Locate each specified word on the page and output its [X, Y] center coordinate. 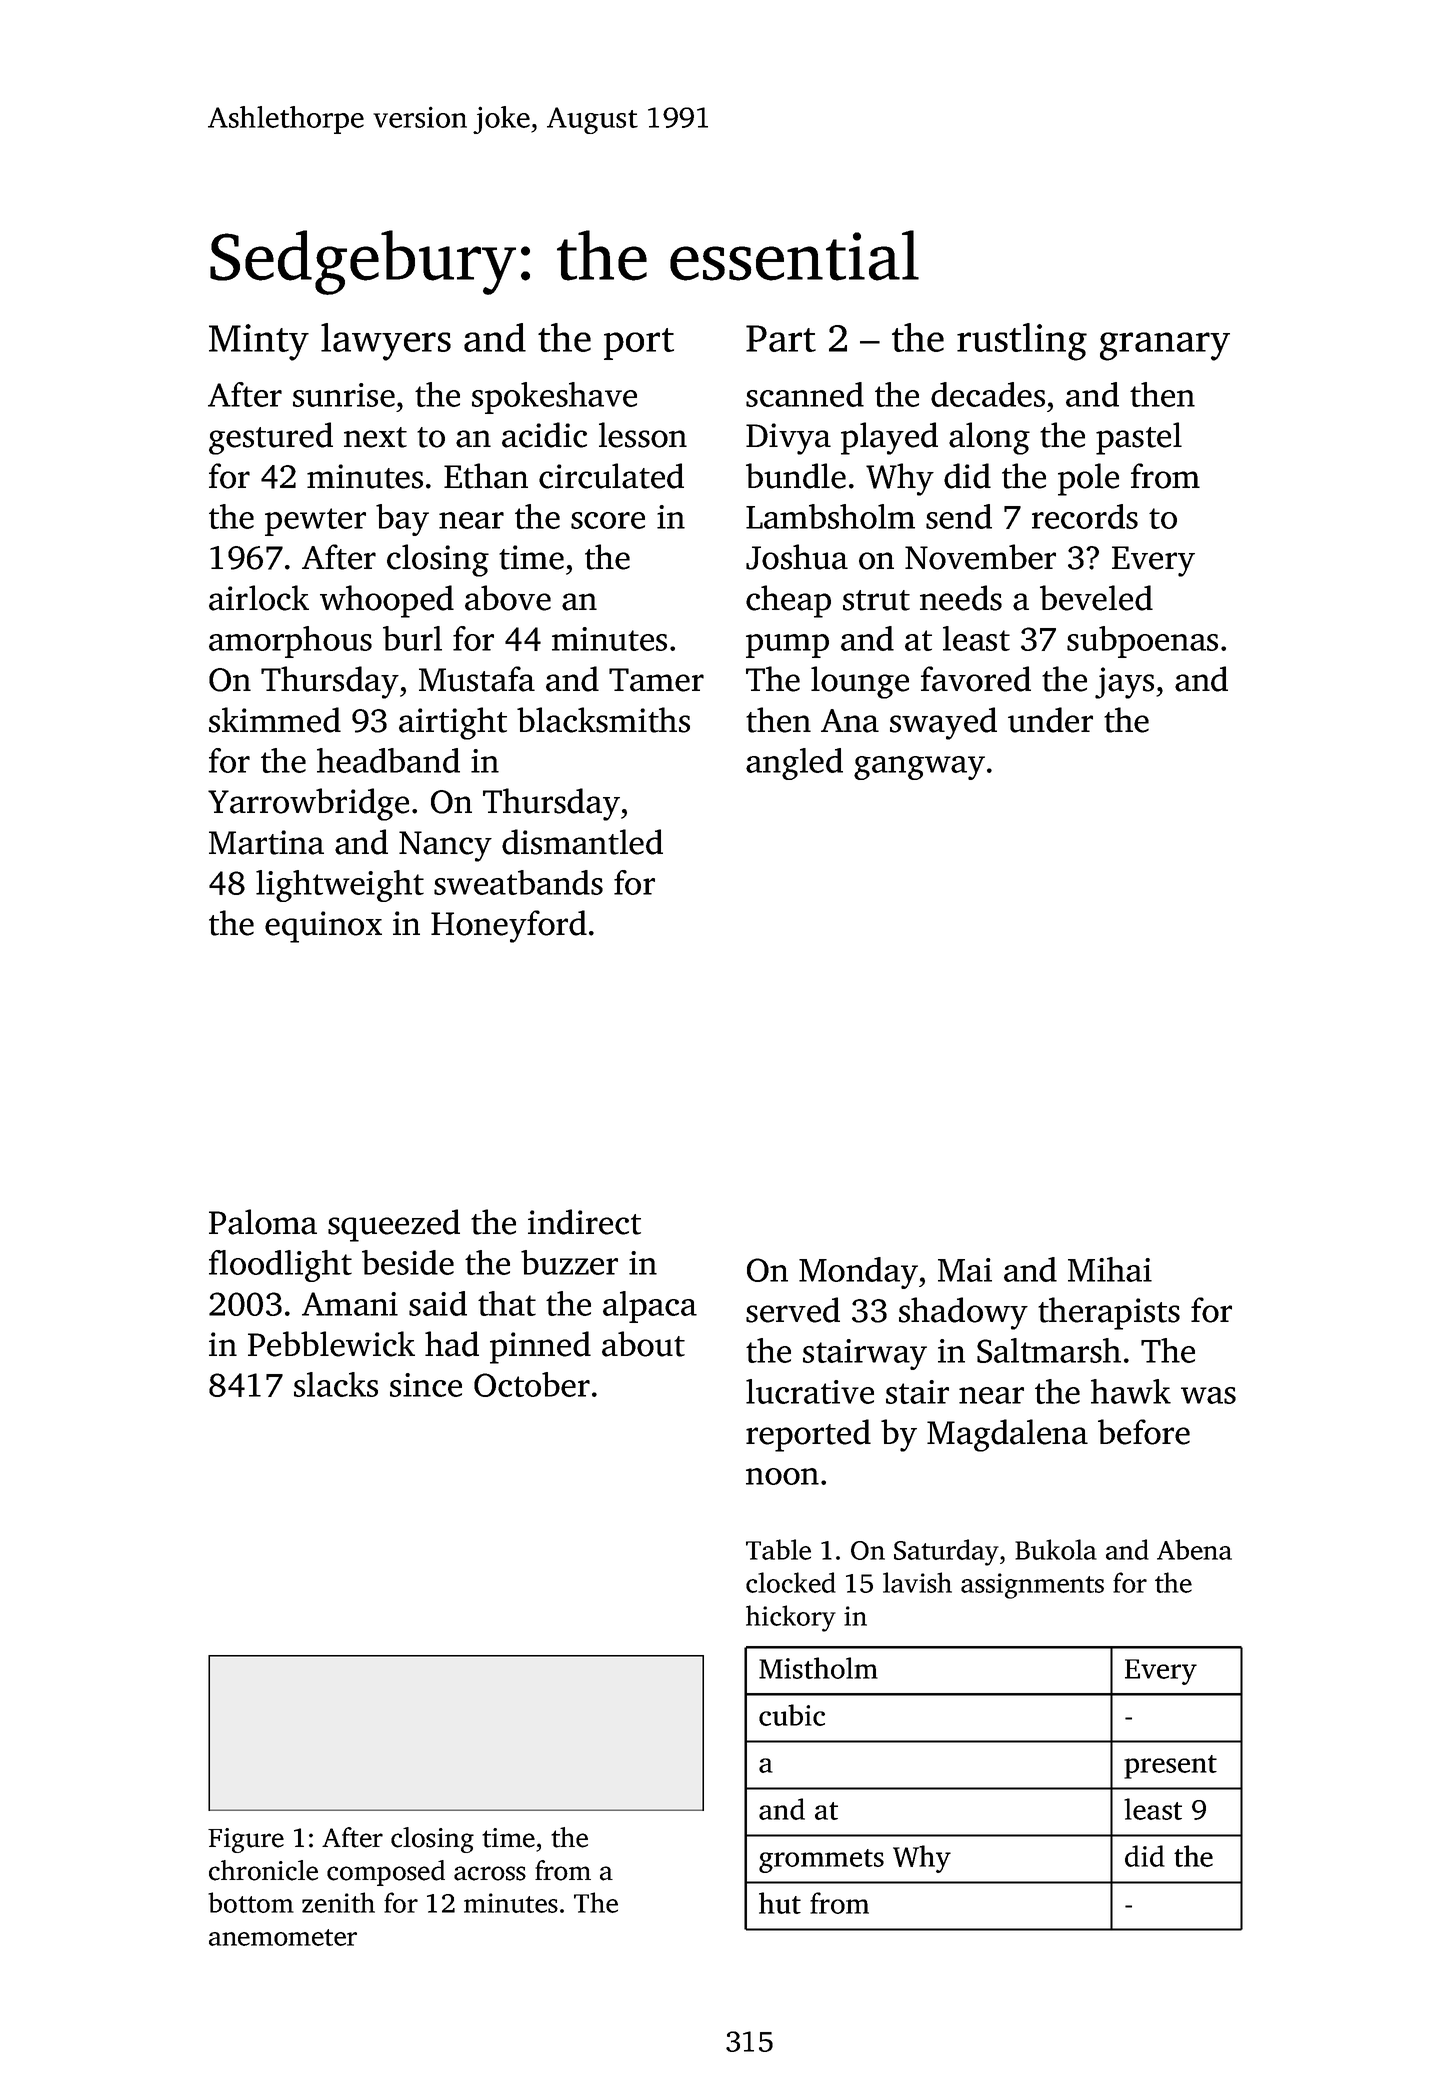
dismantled [582, 842]
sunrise [344, 395]
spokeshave [554, 398]
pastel [1139, 438]
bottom [251, 1902]
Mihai [1110, 1269]
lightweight [340, 886]
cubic [792, 1715]
